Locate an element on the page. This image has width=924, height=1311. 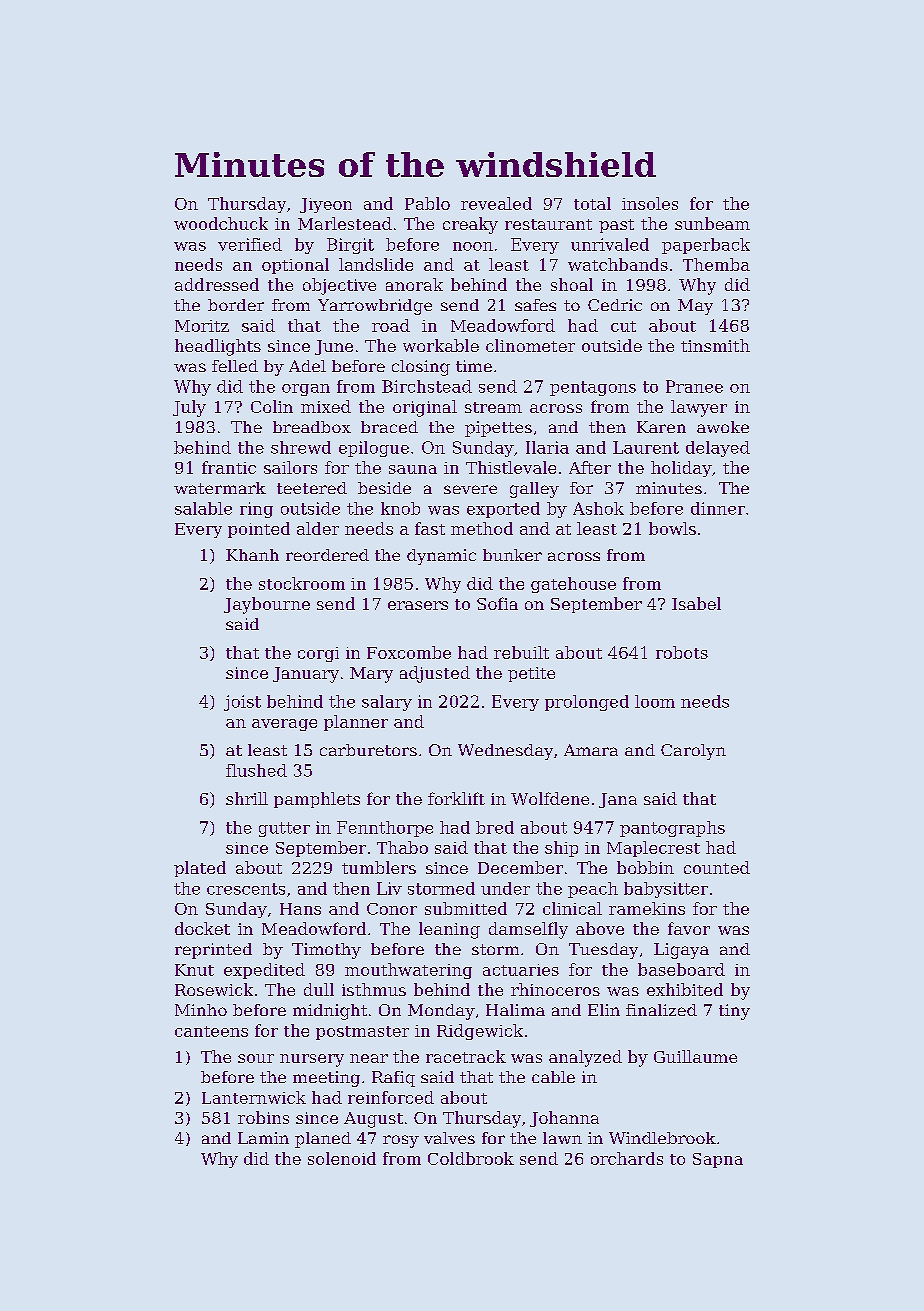
Pablo is located at coordinates (427, 203).
